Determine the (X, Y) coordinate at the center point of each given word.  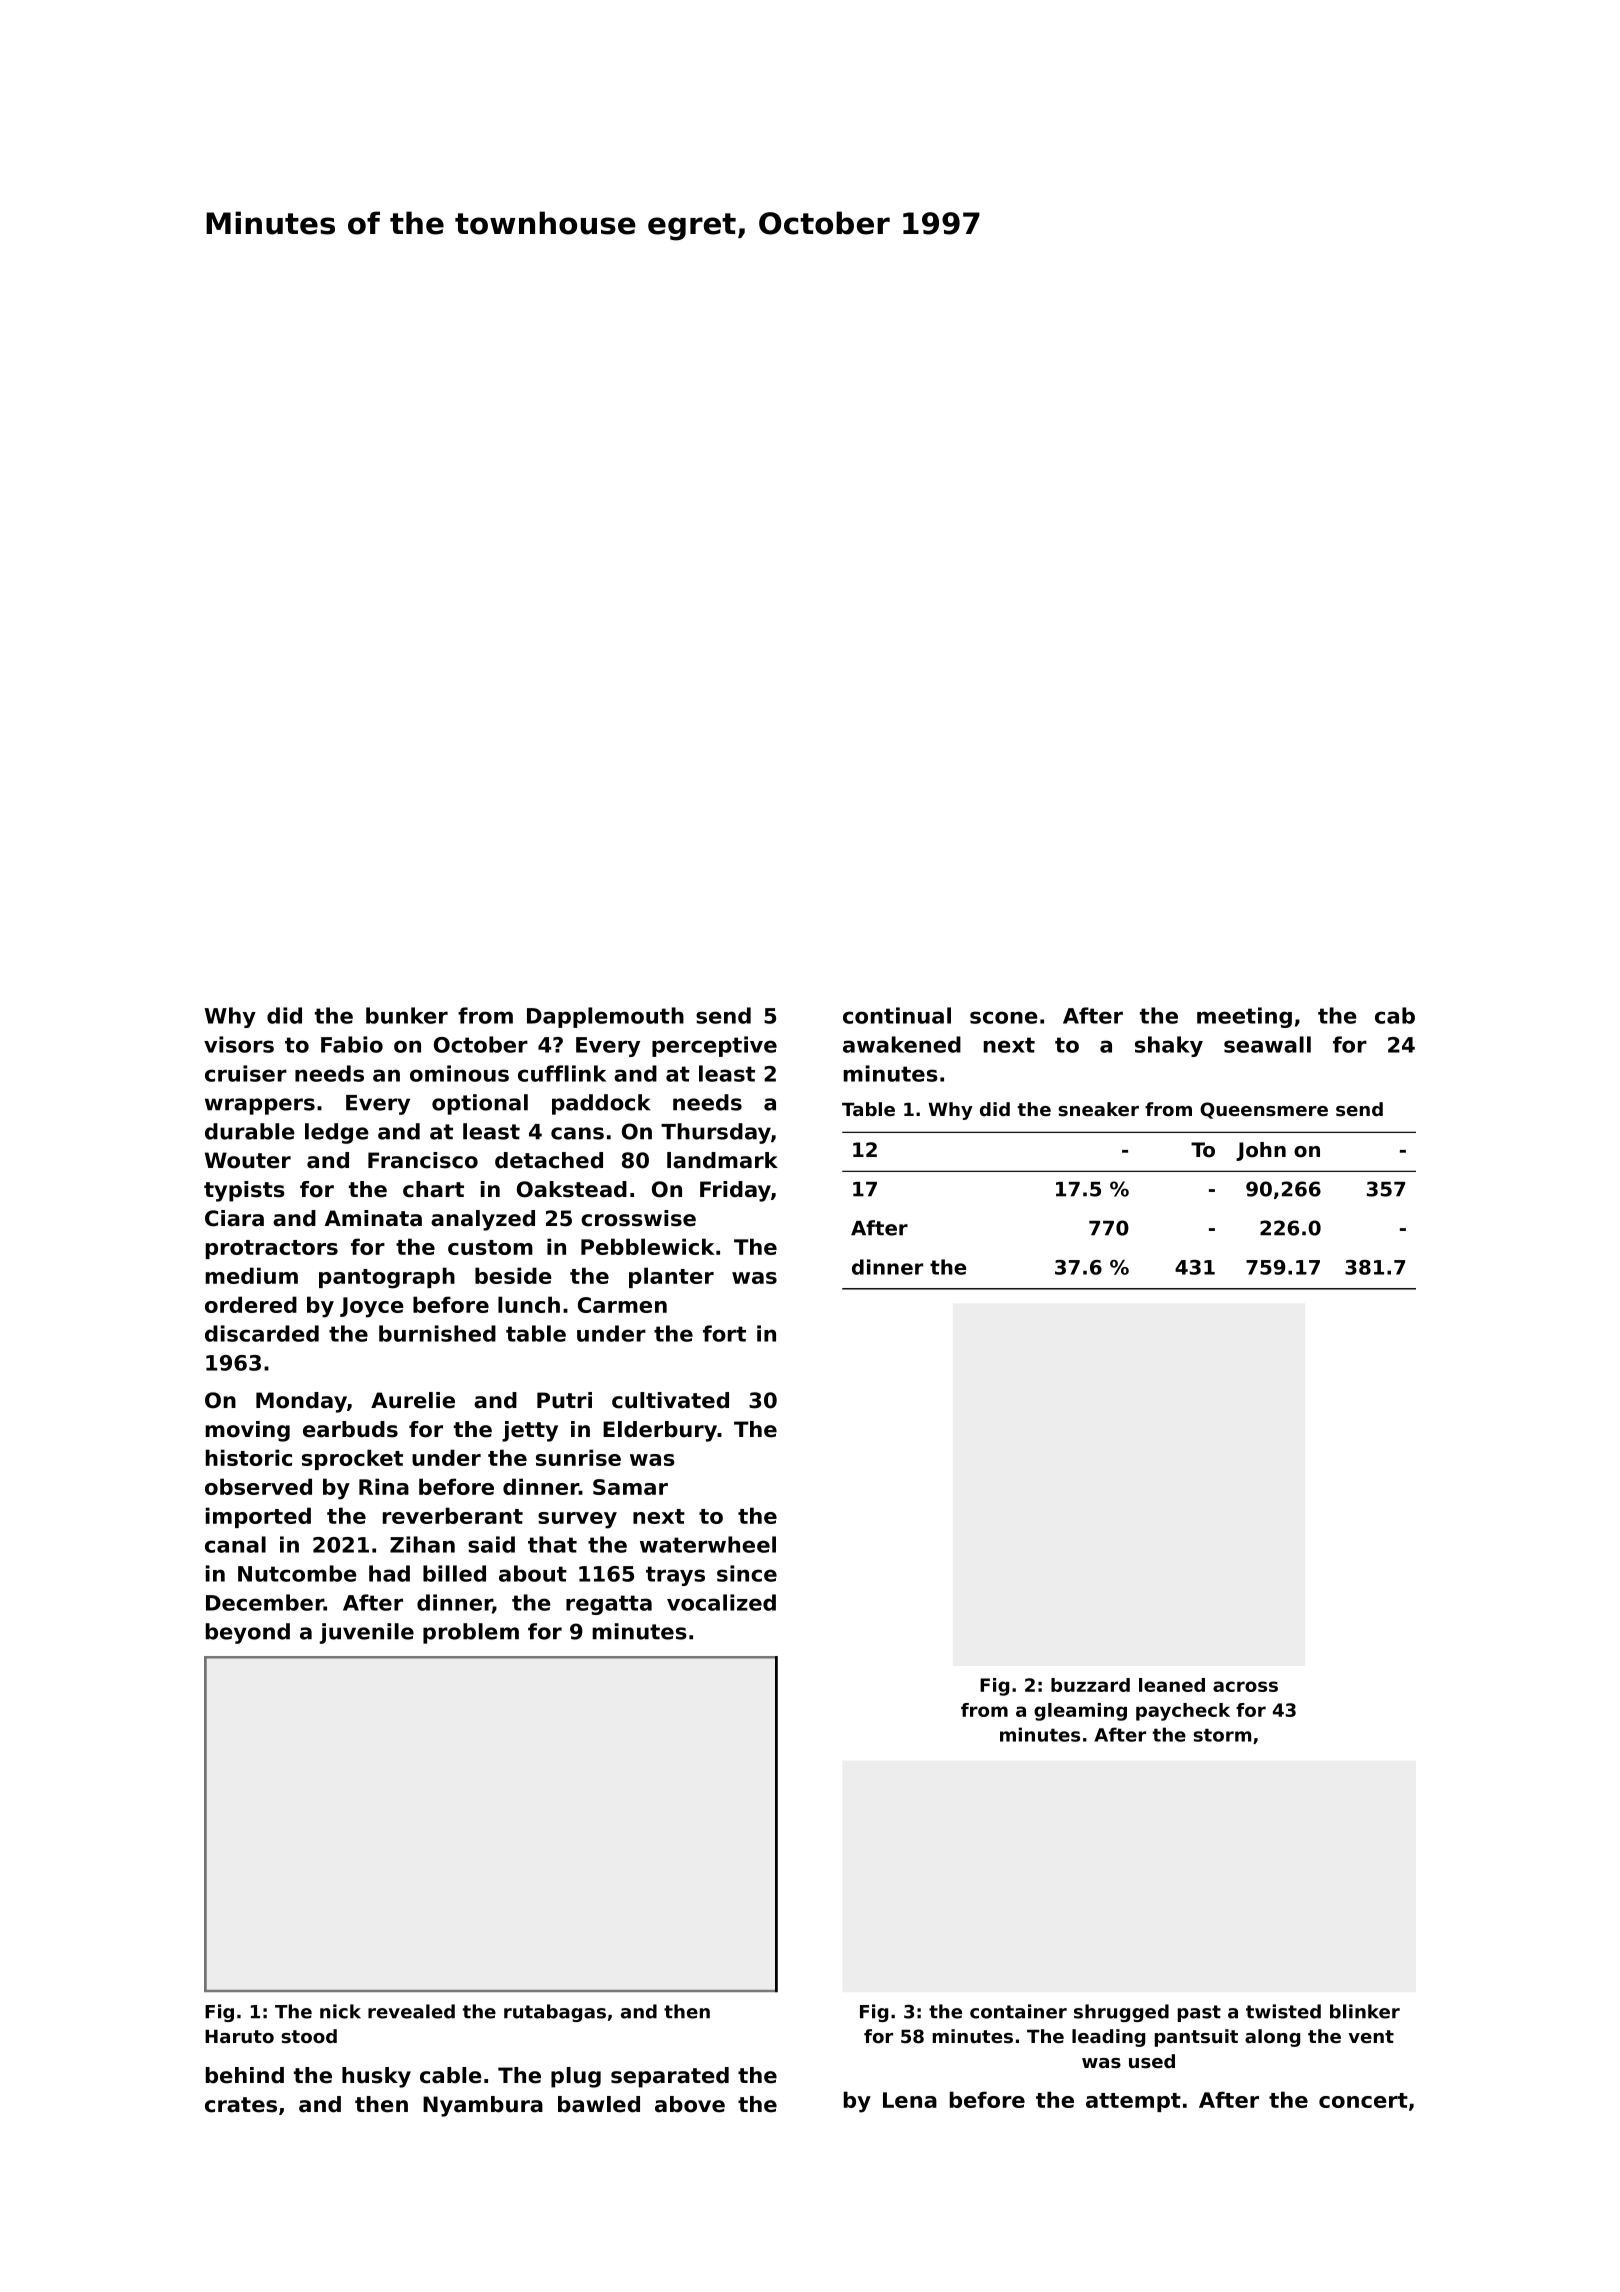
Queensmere (1264, 1110)
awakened (902, 1044)
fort (724, 1333)
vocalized (721, 1602)
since (747, 1573)
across (1245, 1686)
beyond (248, 1633)
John (1261, 1151)
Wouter (248, 1160)
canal (235, 1544)
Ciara (234, 1218)
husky (376, 2077)
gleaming (1080, 1712)
